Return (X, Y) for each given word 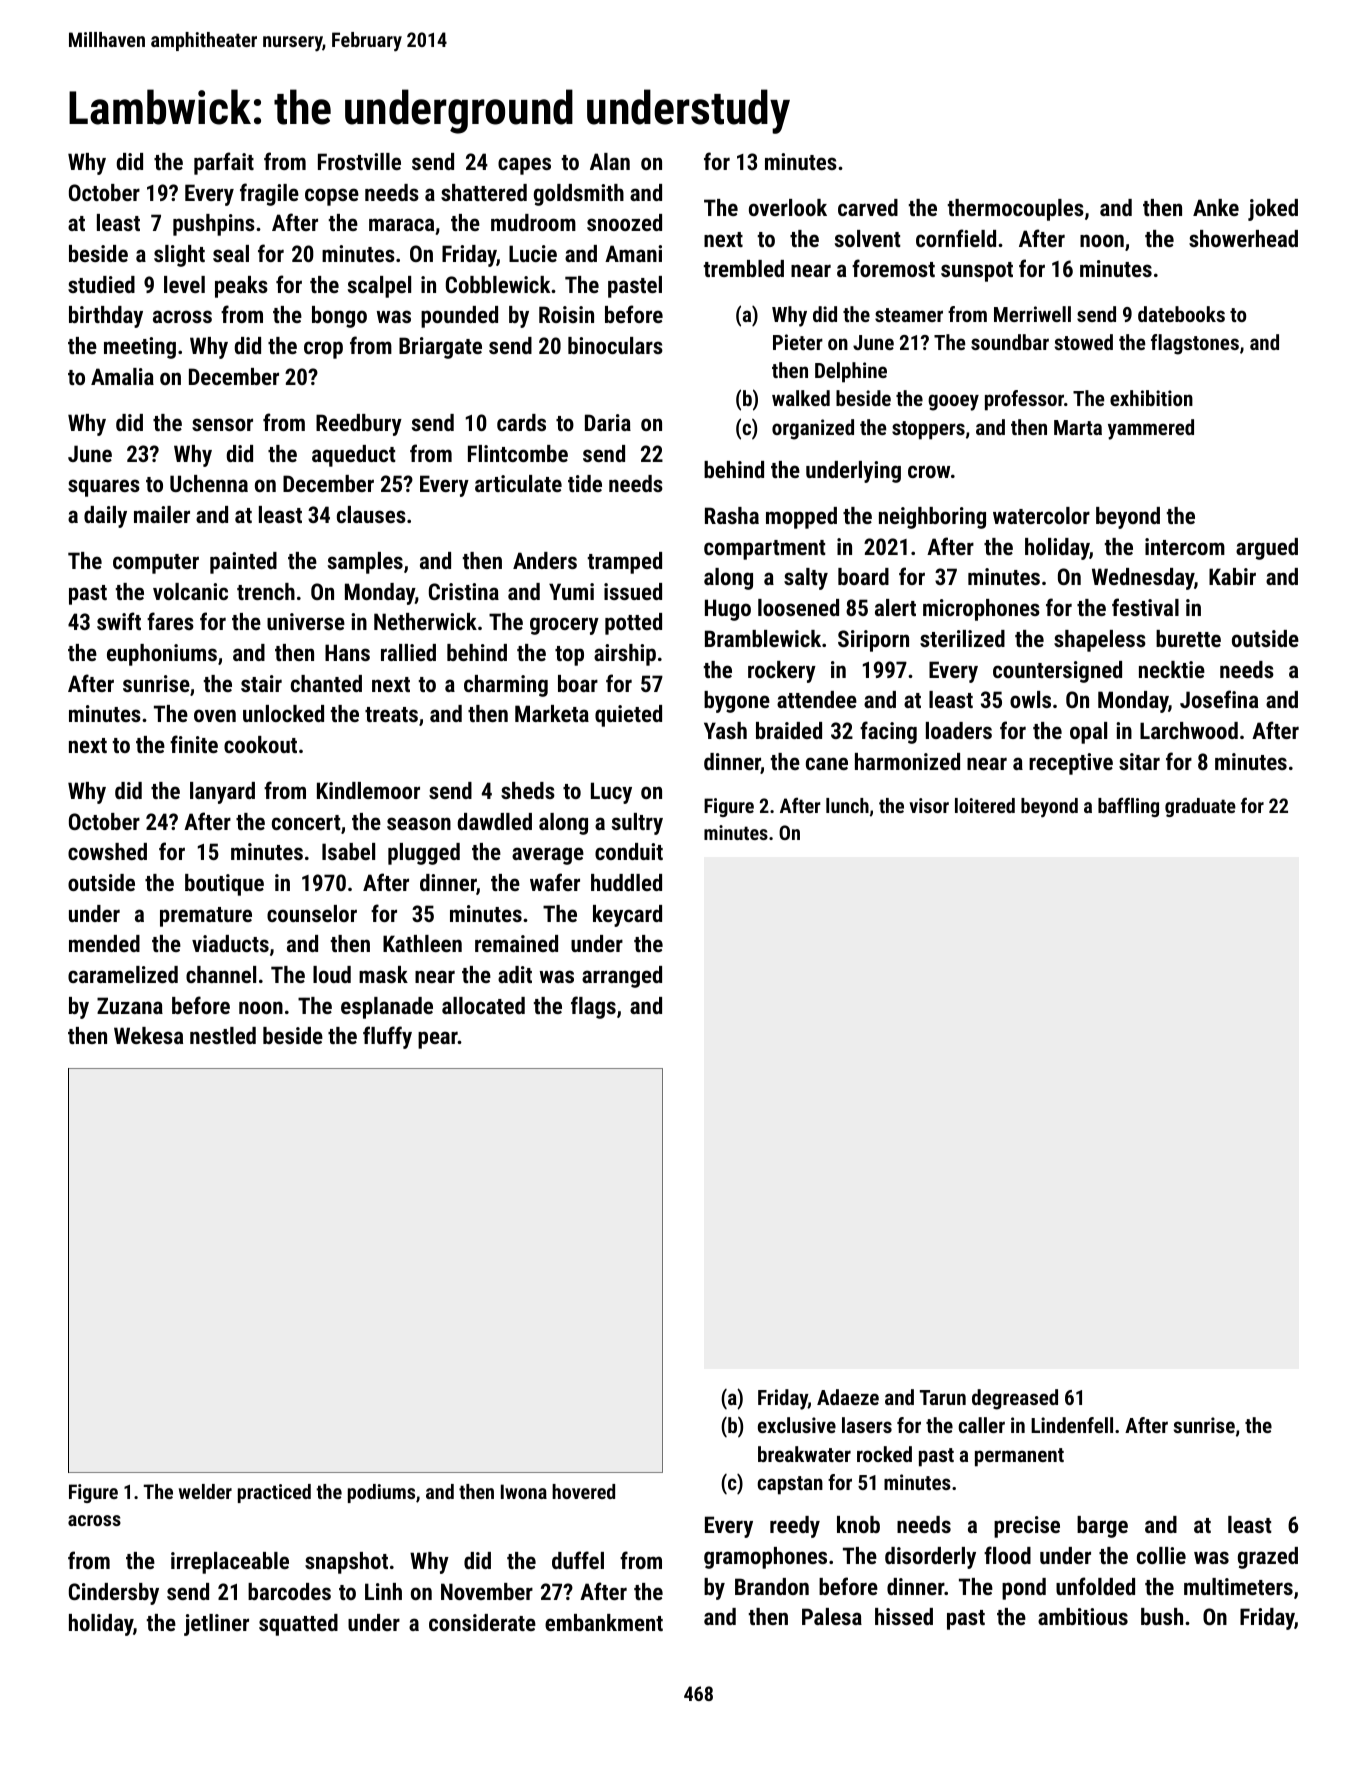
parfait (224, 163)
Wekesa (148, 1035)
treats (391, 714)
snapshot (346, 1563)
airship (625, 655)
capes (524, 166)
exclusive (797, 1425)
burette (1188, 638)
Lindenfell (1072, 1425)
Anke (1216, 207)
